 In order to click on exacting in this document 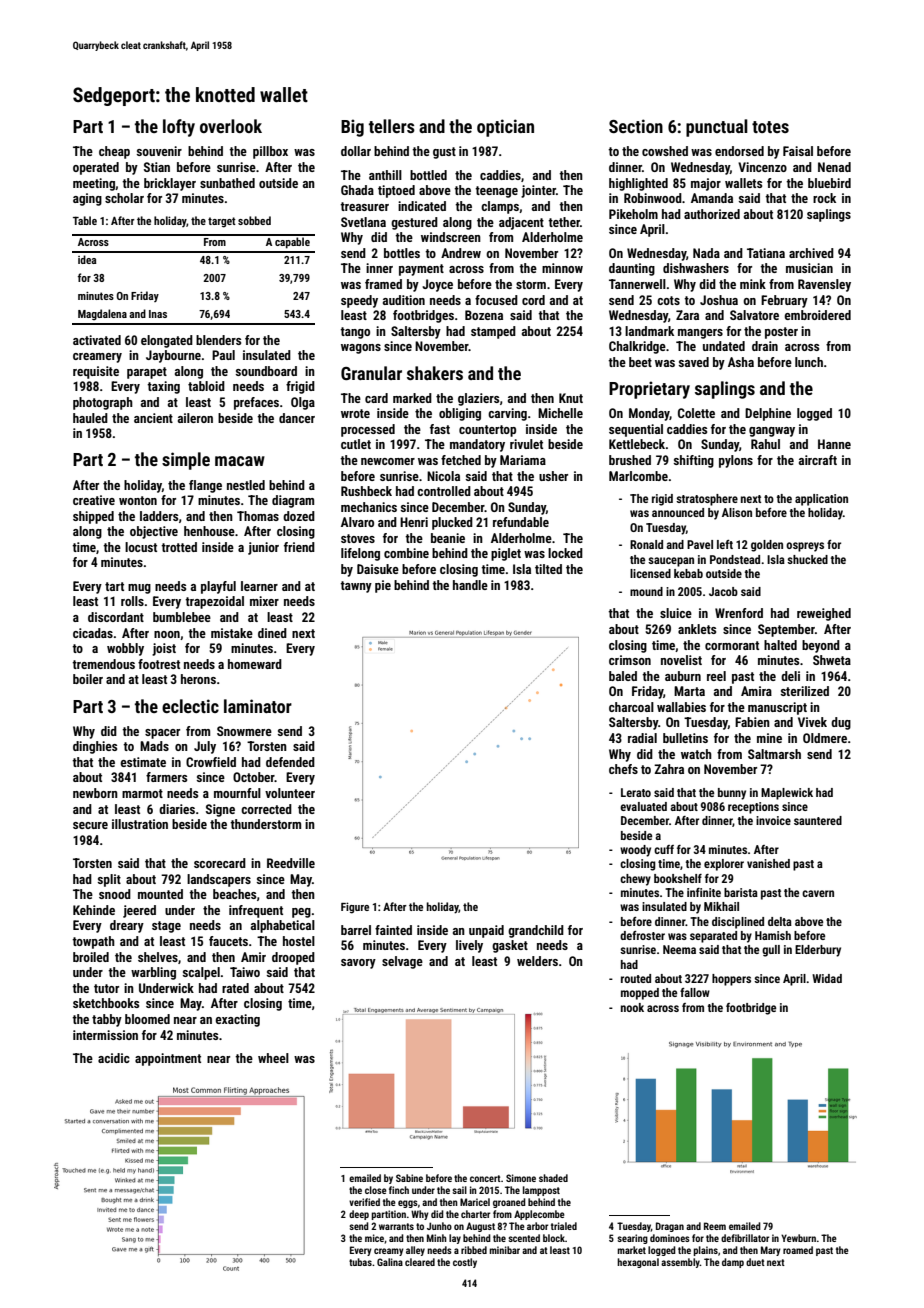, I will do `click(237, 1020)`.
